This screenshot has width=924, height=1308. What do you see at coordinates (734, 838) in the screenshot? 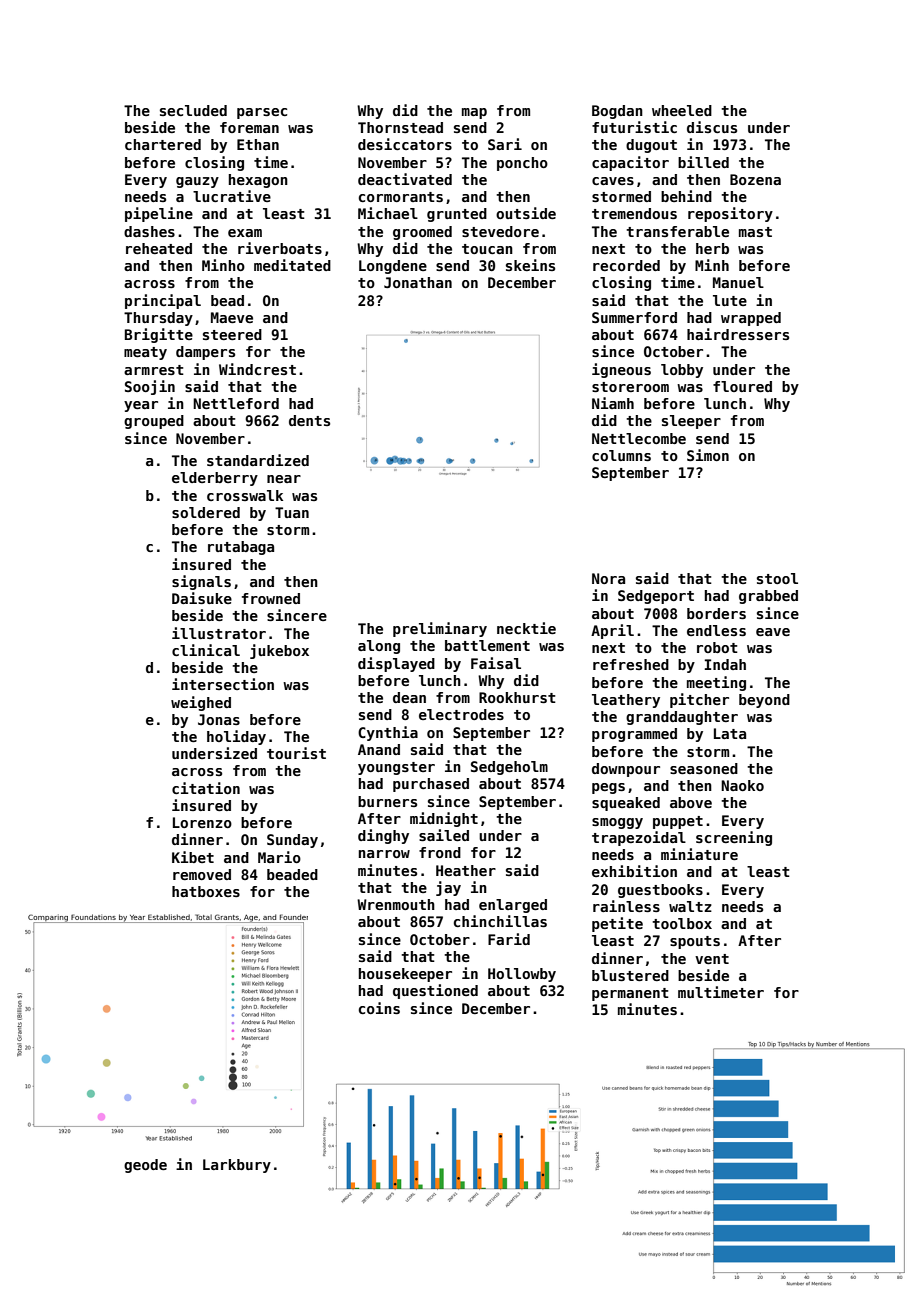
I see `screening` at bounding box center [734, 838].
